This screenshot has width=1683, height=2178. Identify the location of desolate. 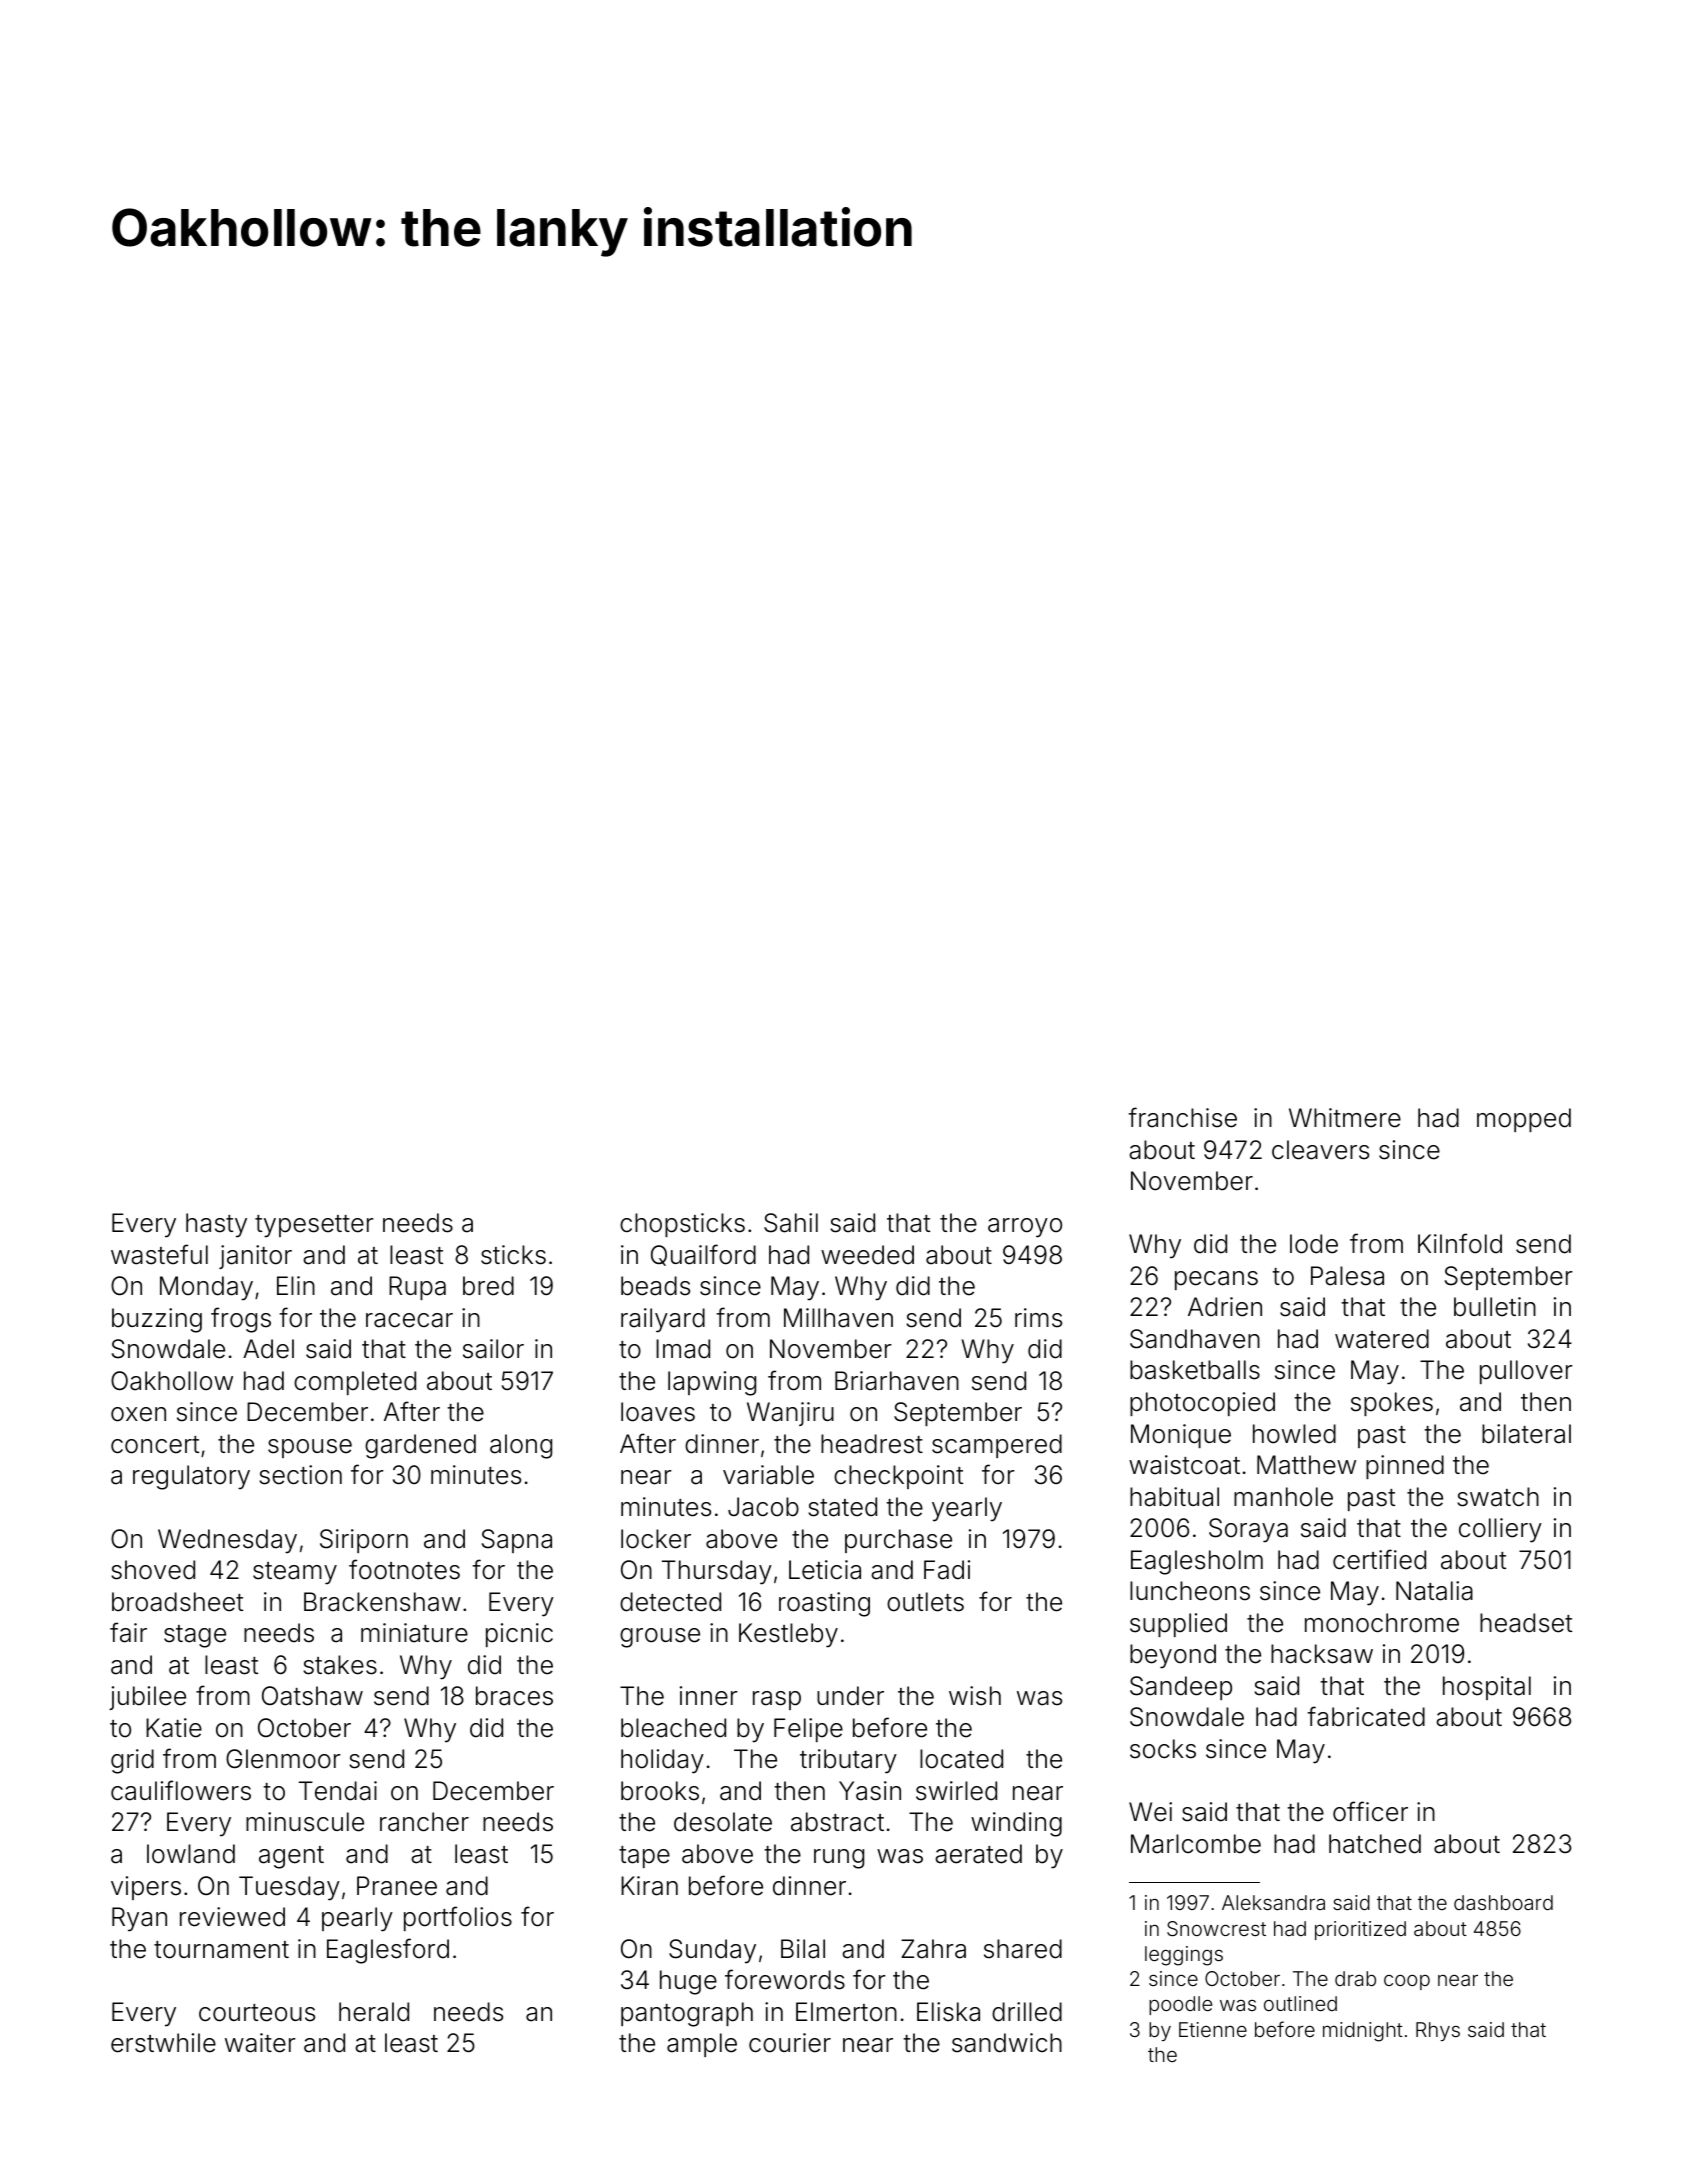
(723, 1822).
